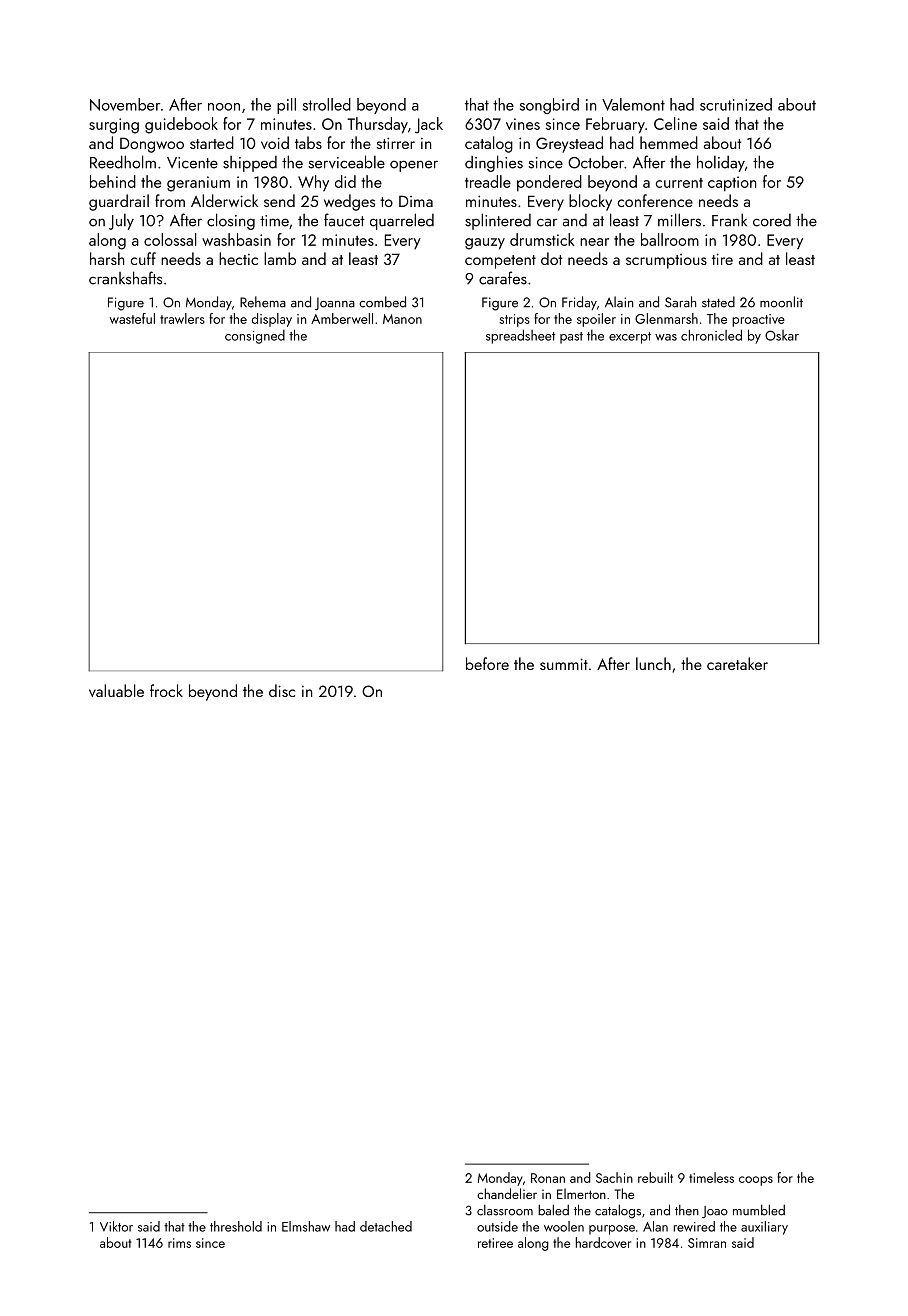 Image resolution: width=908 pixels, height=1316 pixels. What do you see at coordinates (655, 1177) in the document?
I see `rebuilt` at bounding box center [655, 1177].
